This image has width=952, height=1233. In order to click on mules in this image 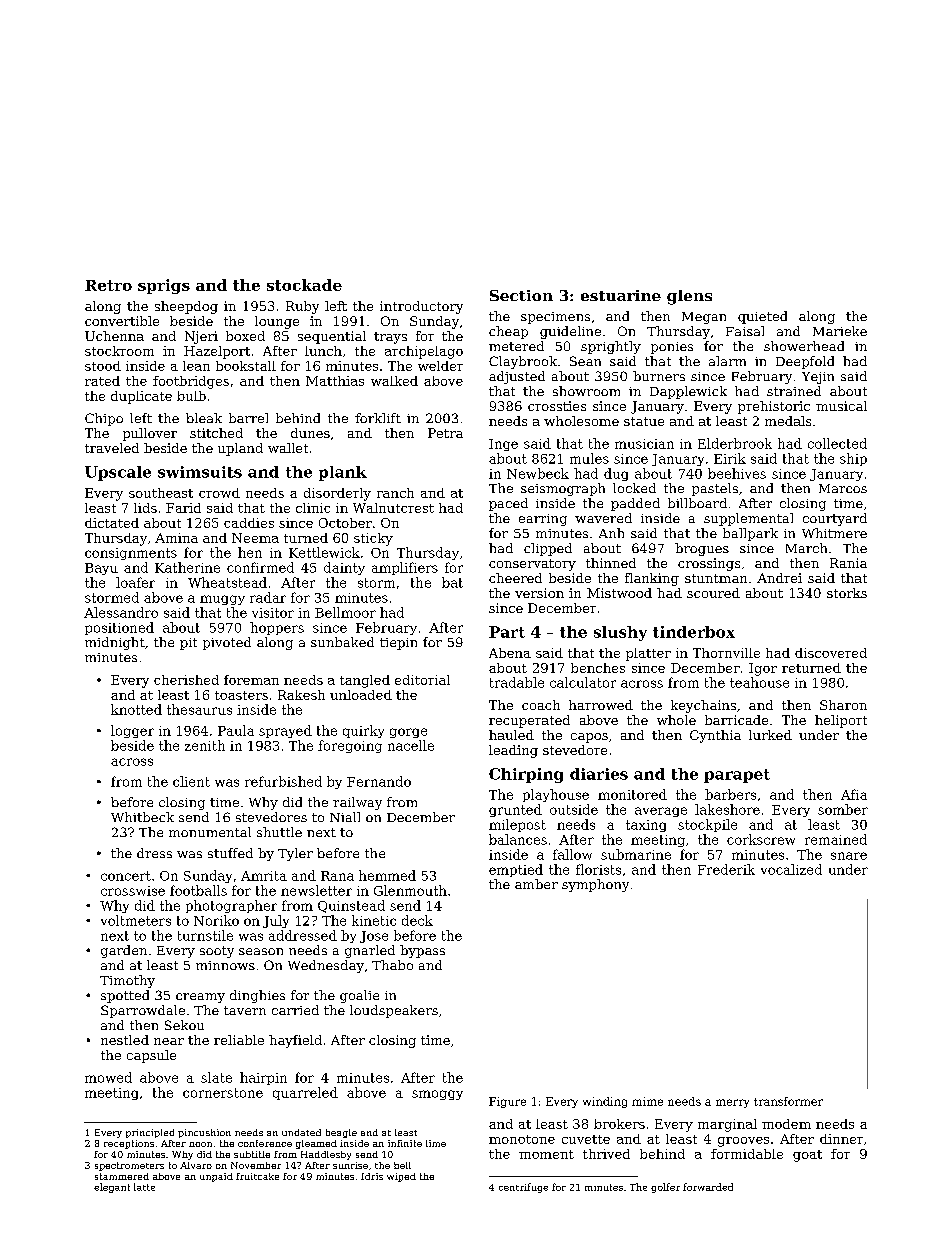, I will do `click(589, 458)`.
